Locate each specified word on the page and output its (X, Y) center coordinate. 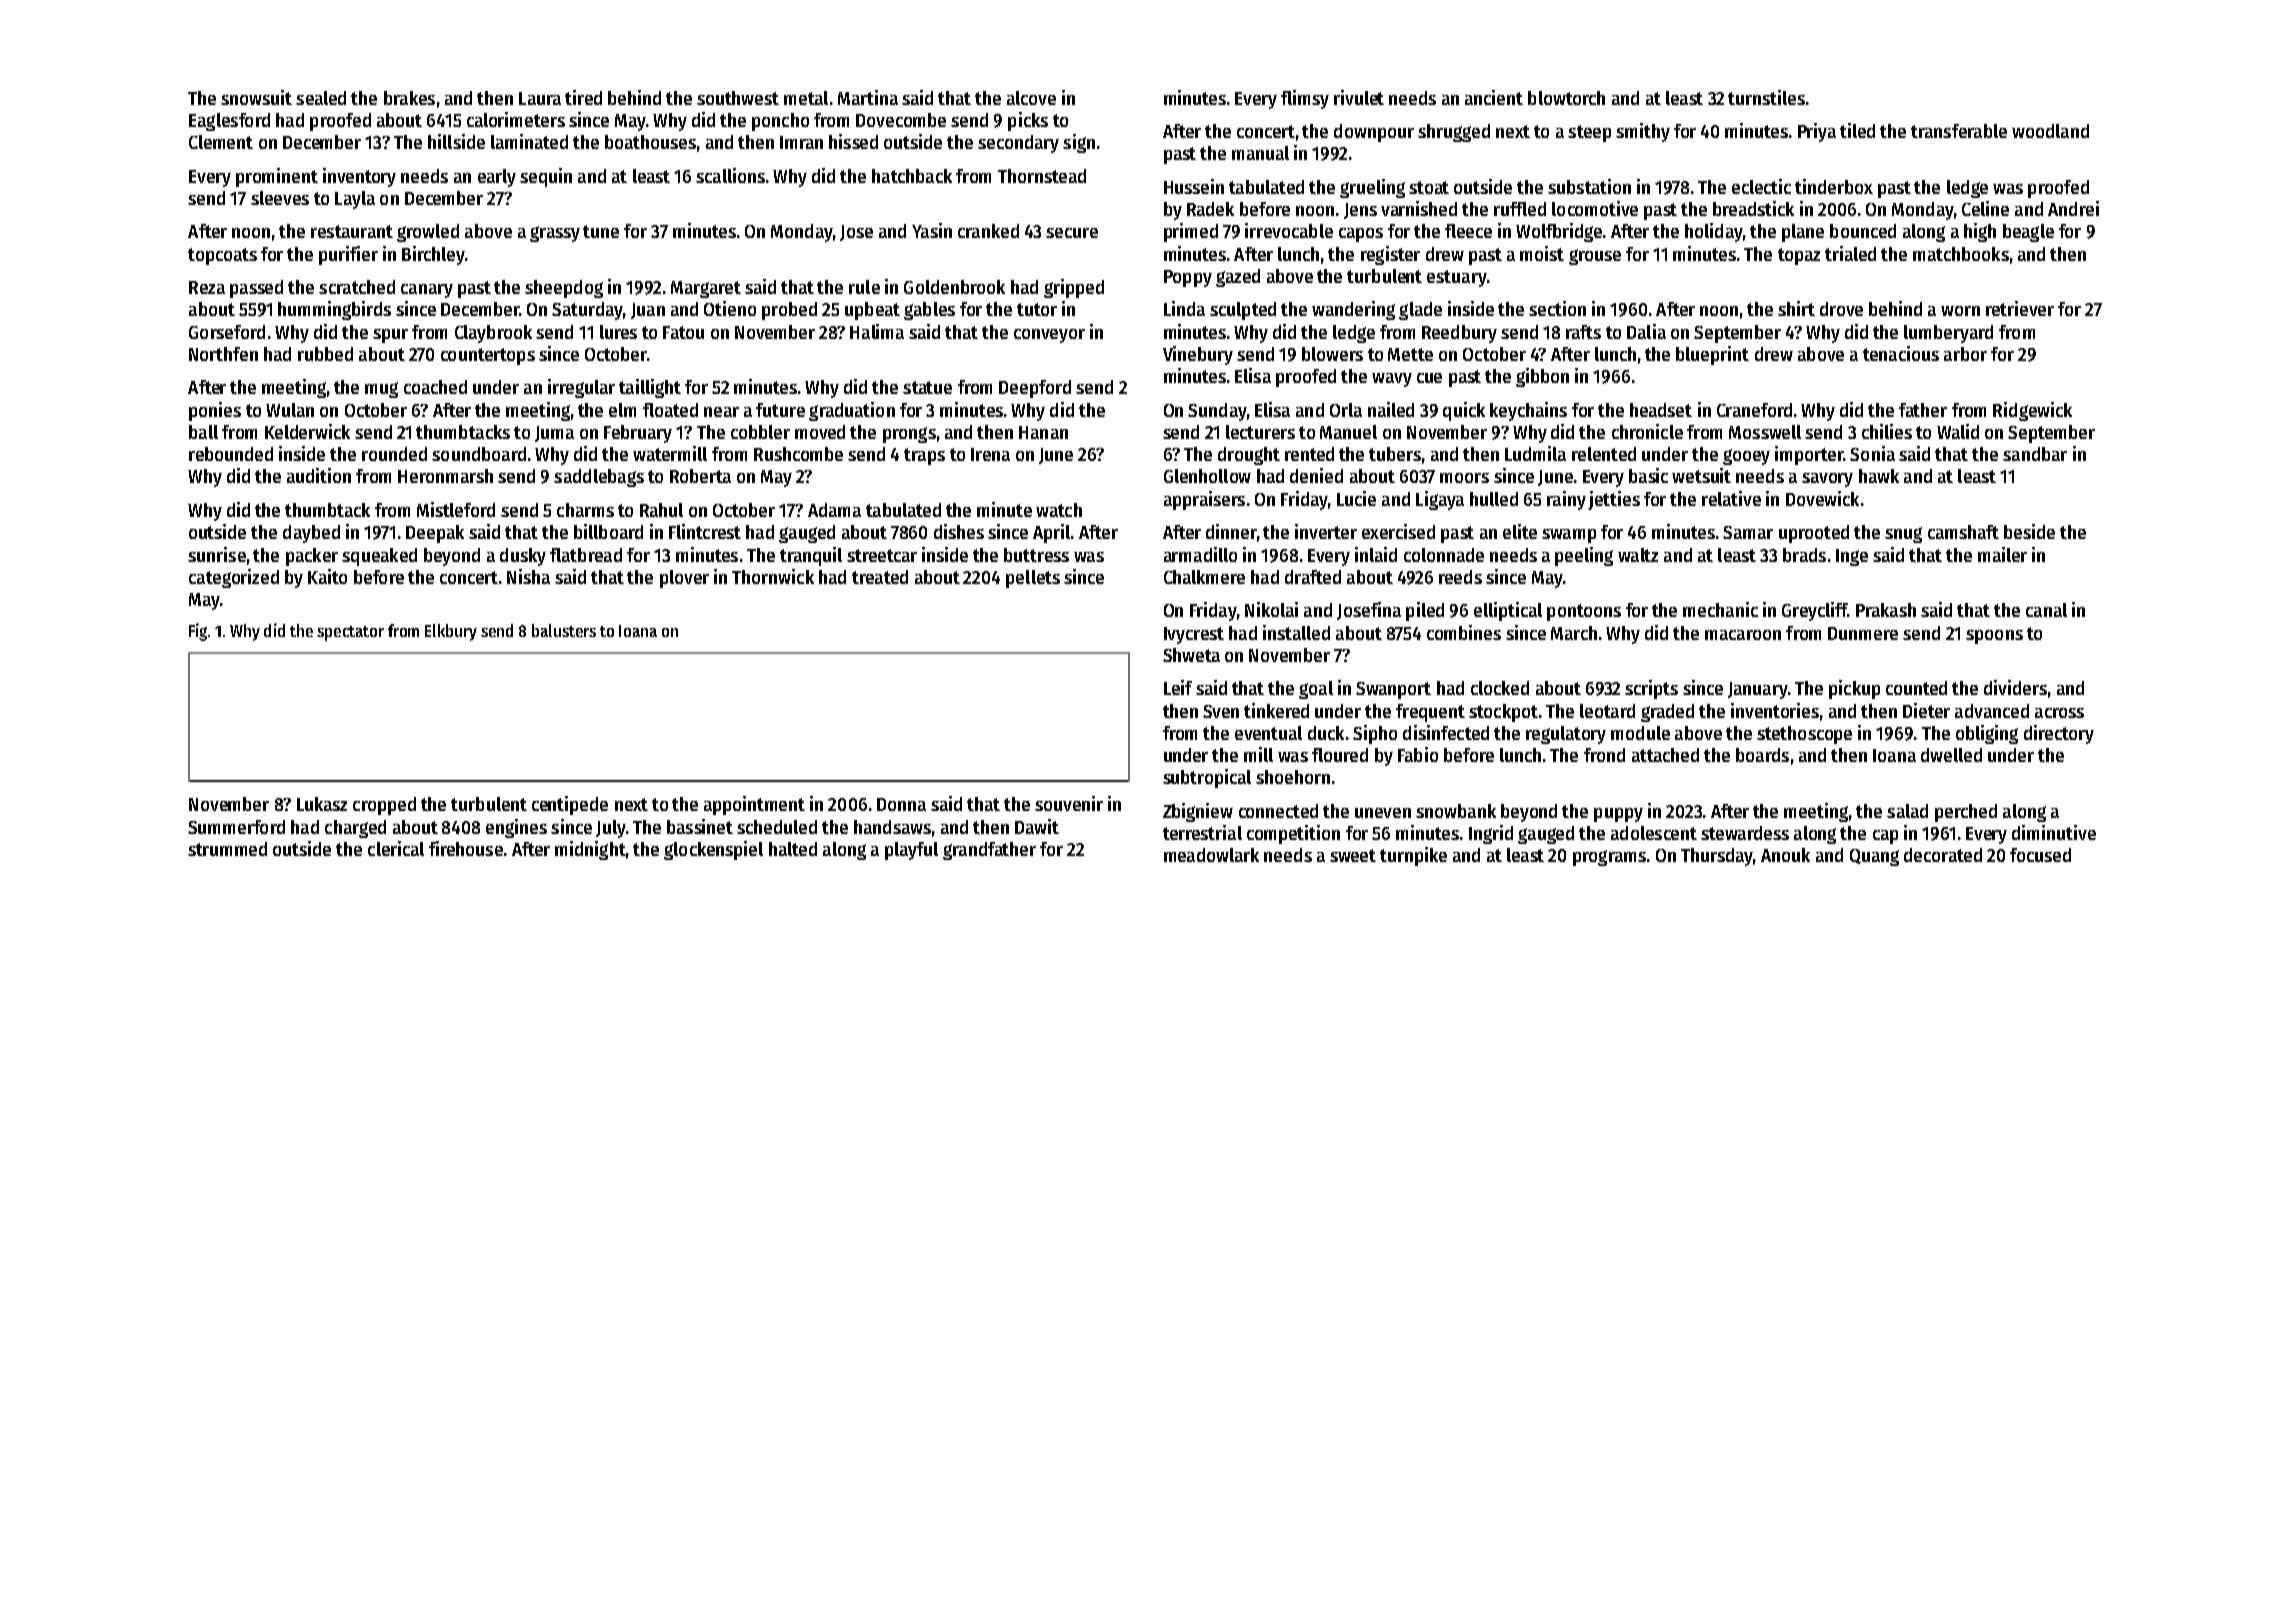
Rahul (661, 510)
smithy (1643, 132)
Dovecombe (901, 120)
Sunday (1217, 412)
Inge (1852, 557)
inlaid (1376, 554)
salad (1907, 811)
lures (618, 332)
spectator (350, 633)
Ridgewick (2032, 411)
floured (1340, 755)
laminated (529, 141)
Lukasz (322, 804)
